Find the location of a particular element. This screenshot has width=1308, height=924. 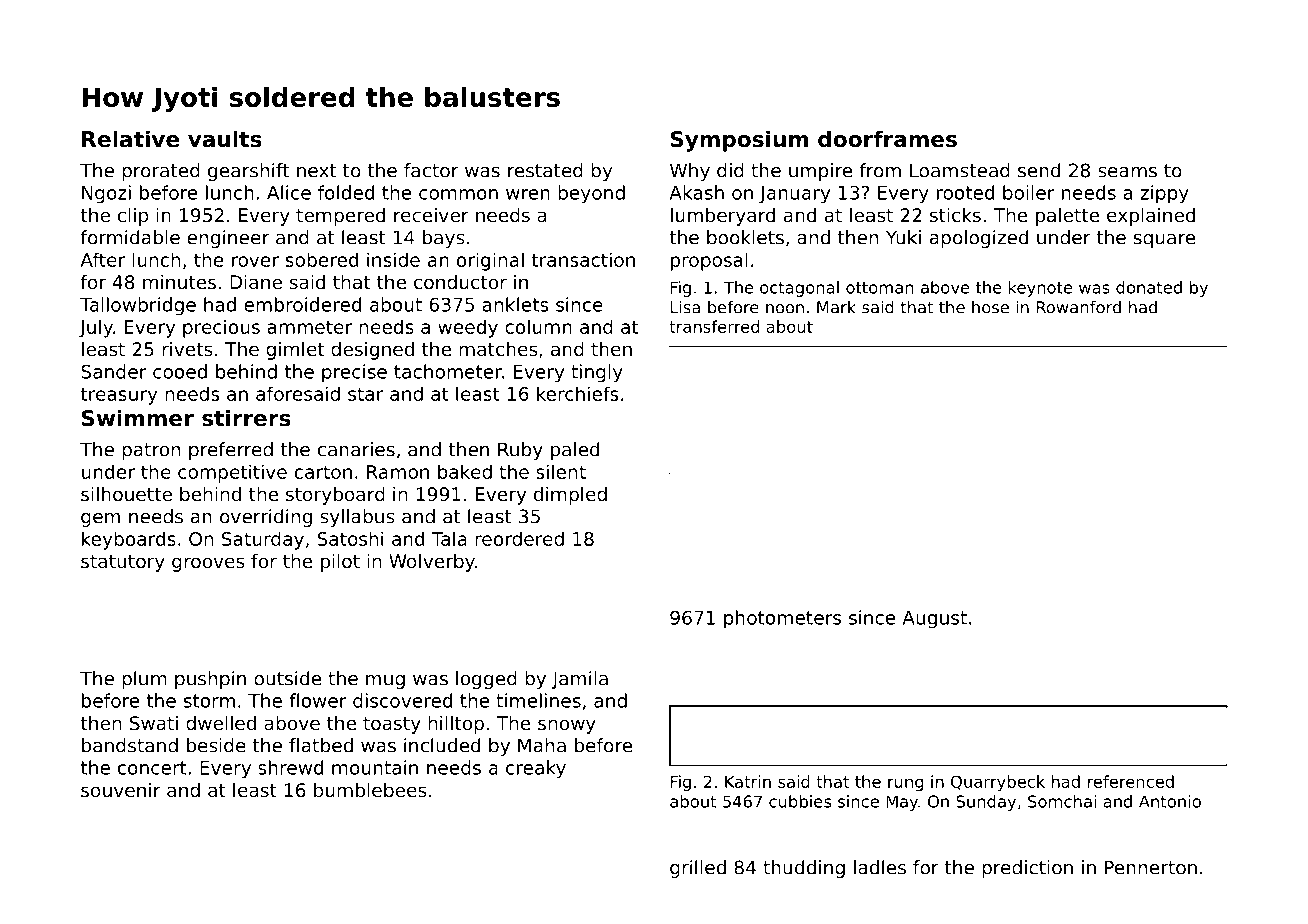

doorframes is located at coordinates (887, 139).
